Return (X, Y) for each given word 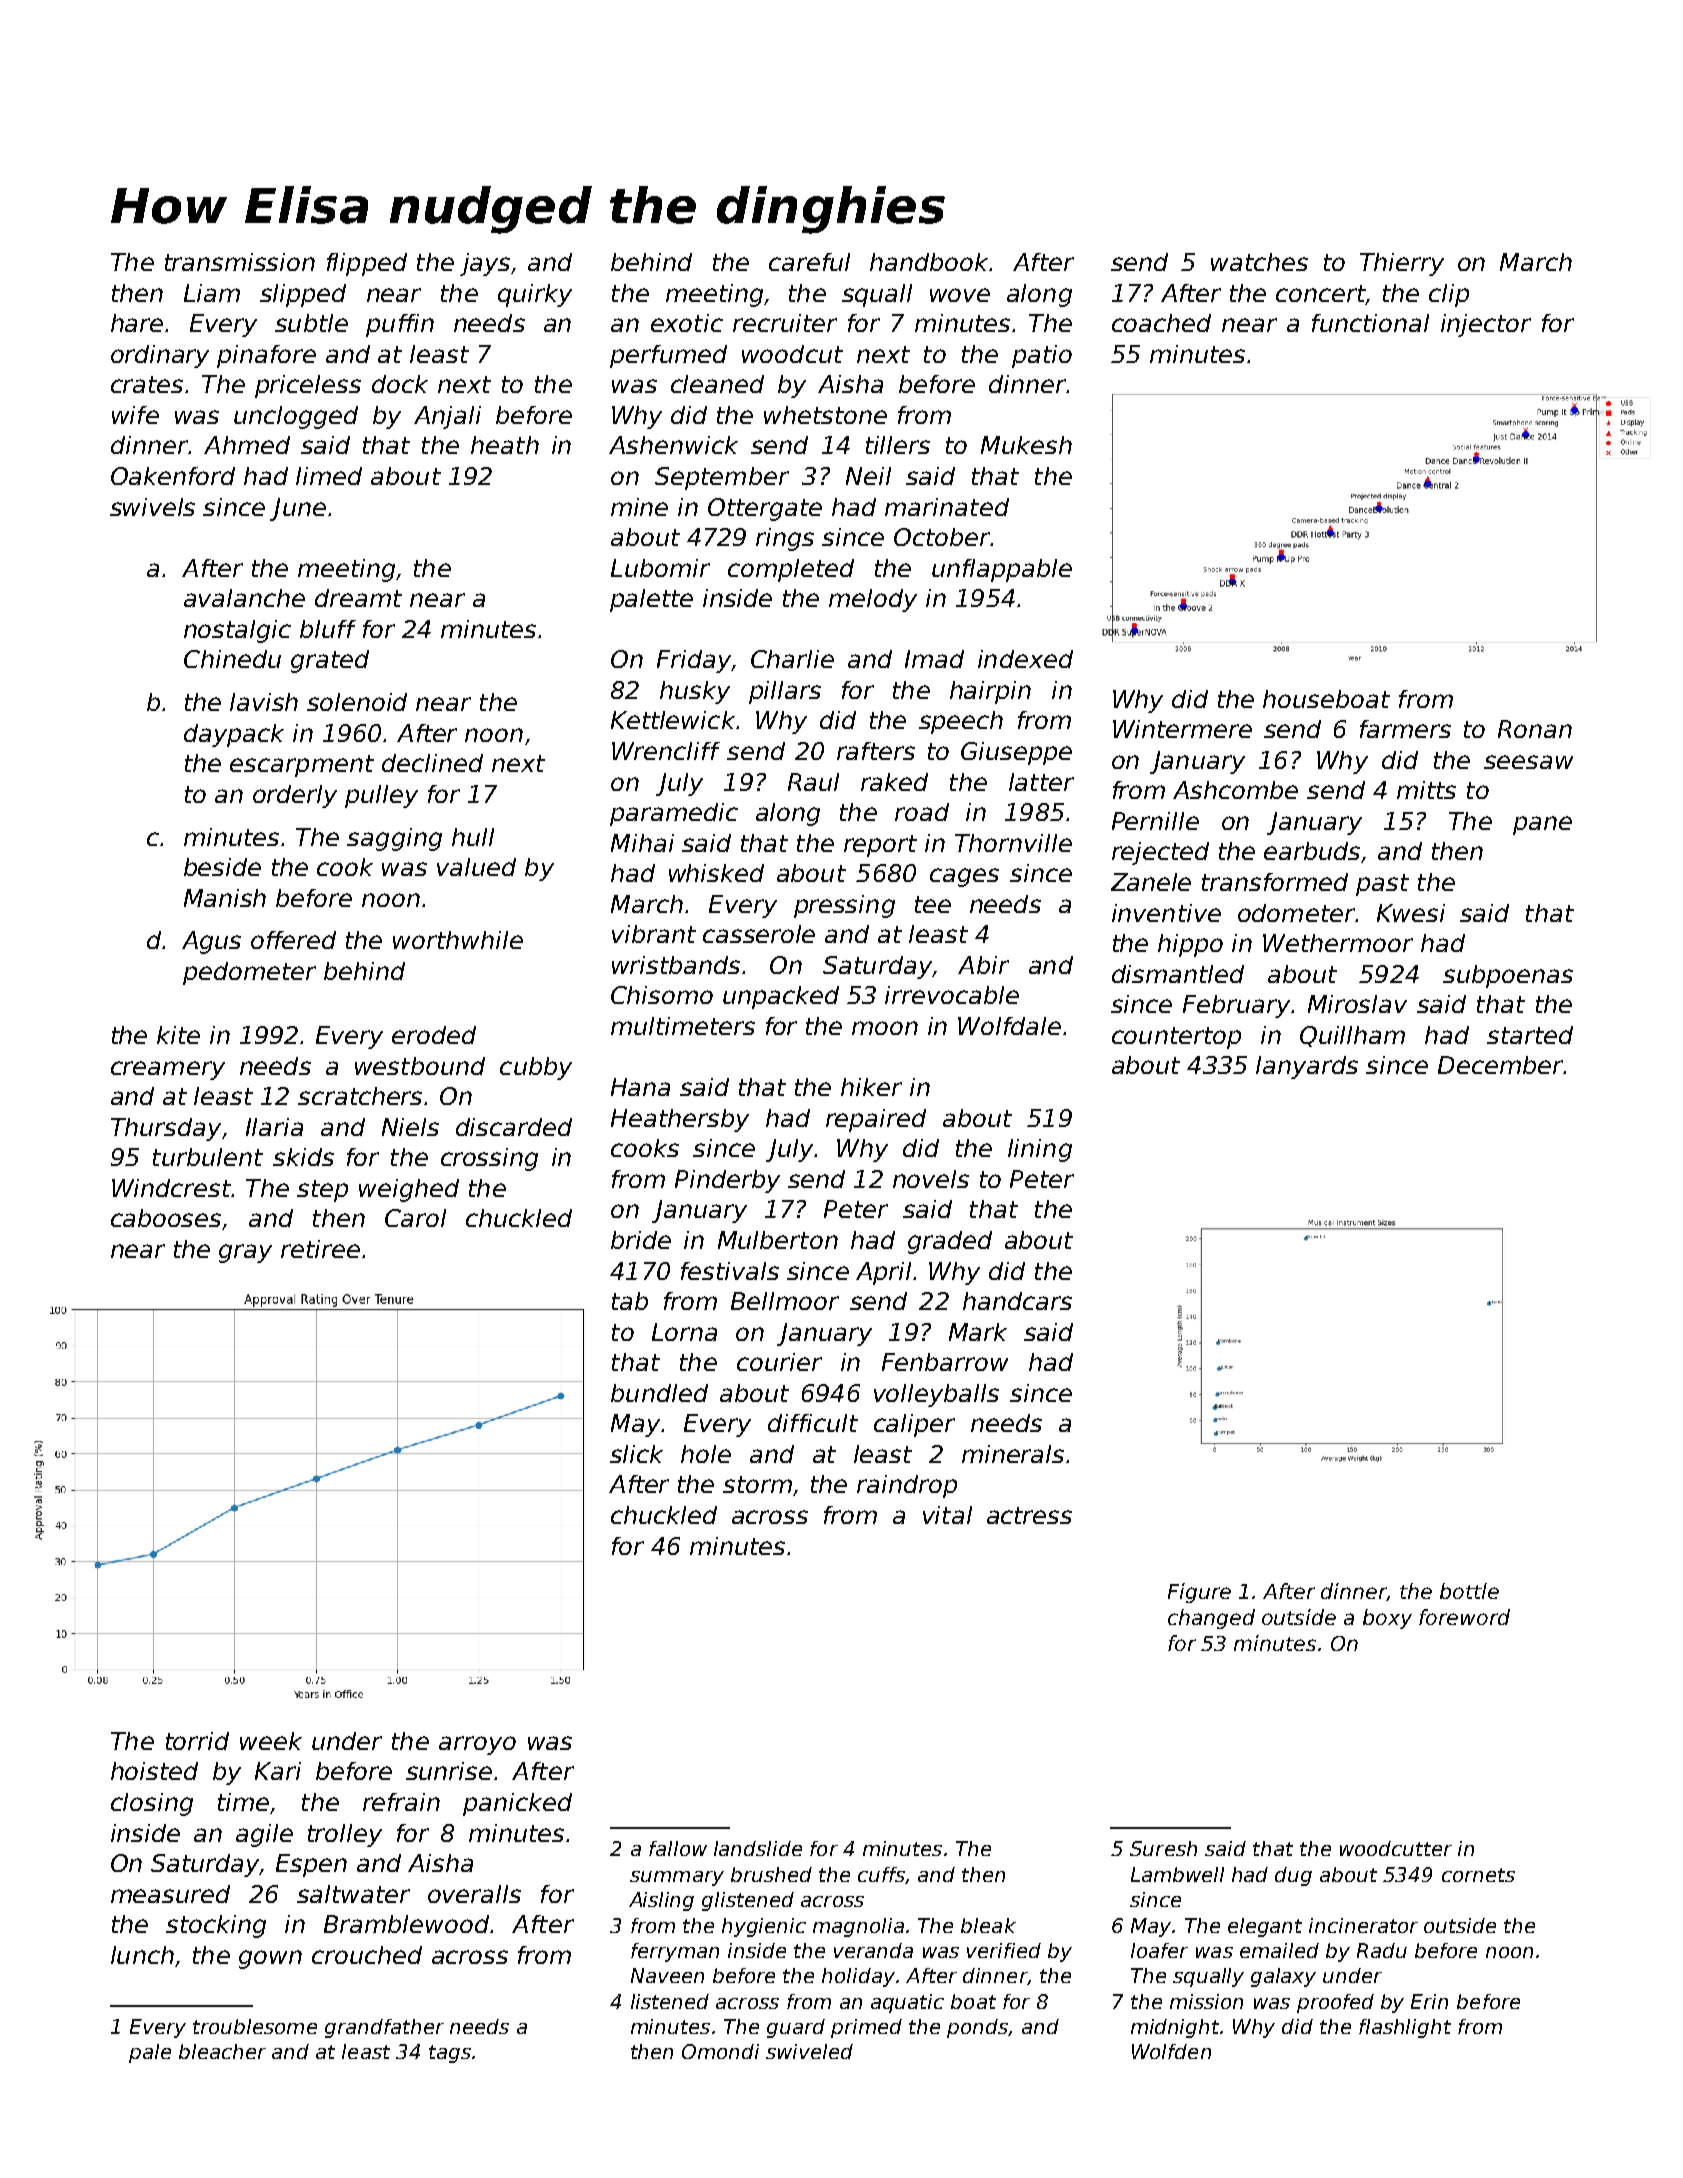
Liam (212, 293)
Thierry (1402, 264)
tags (450, 2054)
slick (636, 1454)
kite (178, 1035)
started (1530, 1035)
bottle (1469, 1591)
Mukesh (1026, 445)
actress (1029, 1515)
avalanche (244, 598)
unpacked (781, 997)
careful (809, 262)
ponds (977, 2028)
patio (1042, 356)
